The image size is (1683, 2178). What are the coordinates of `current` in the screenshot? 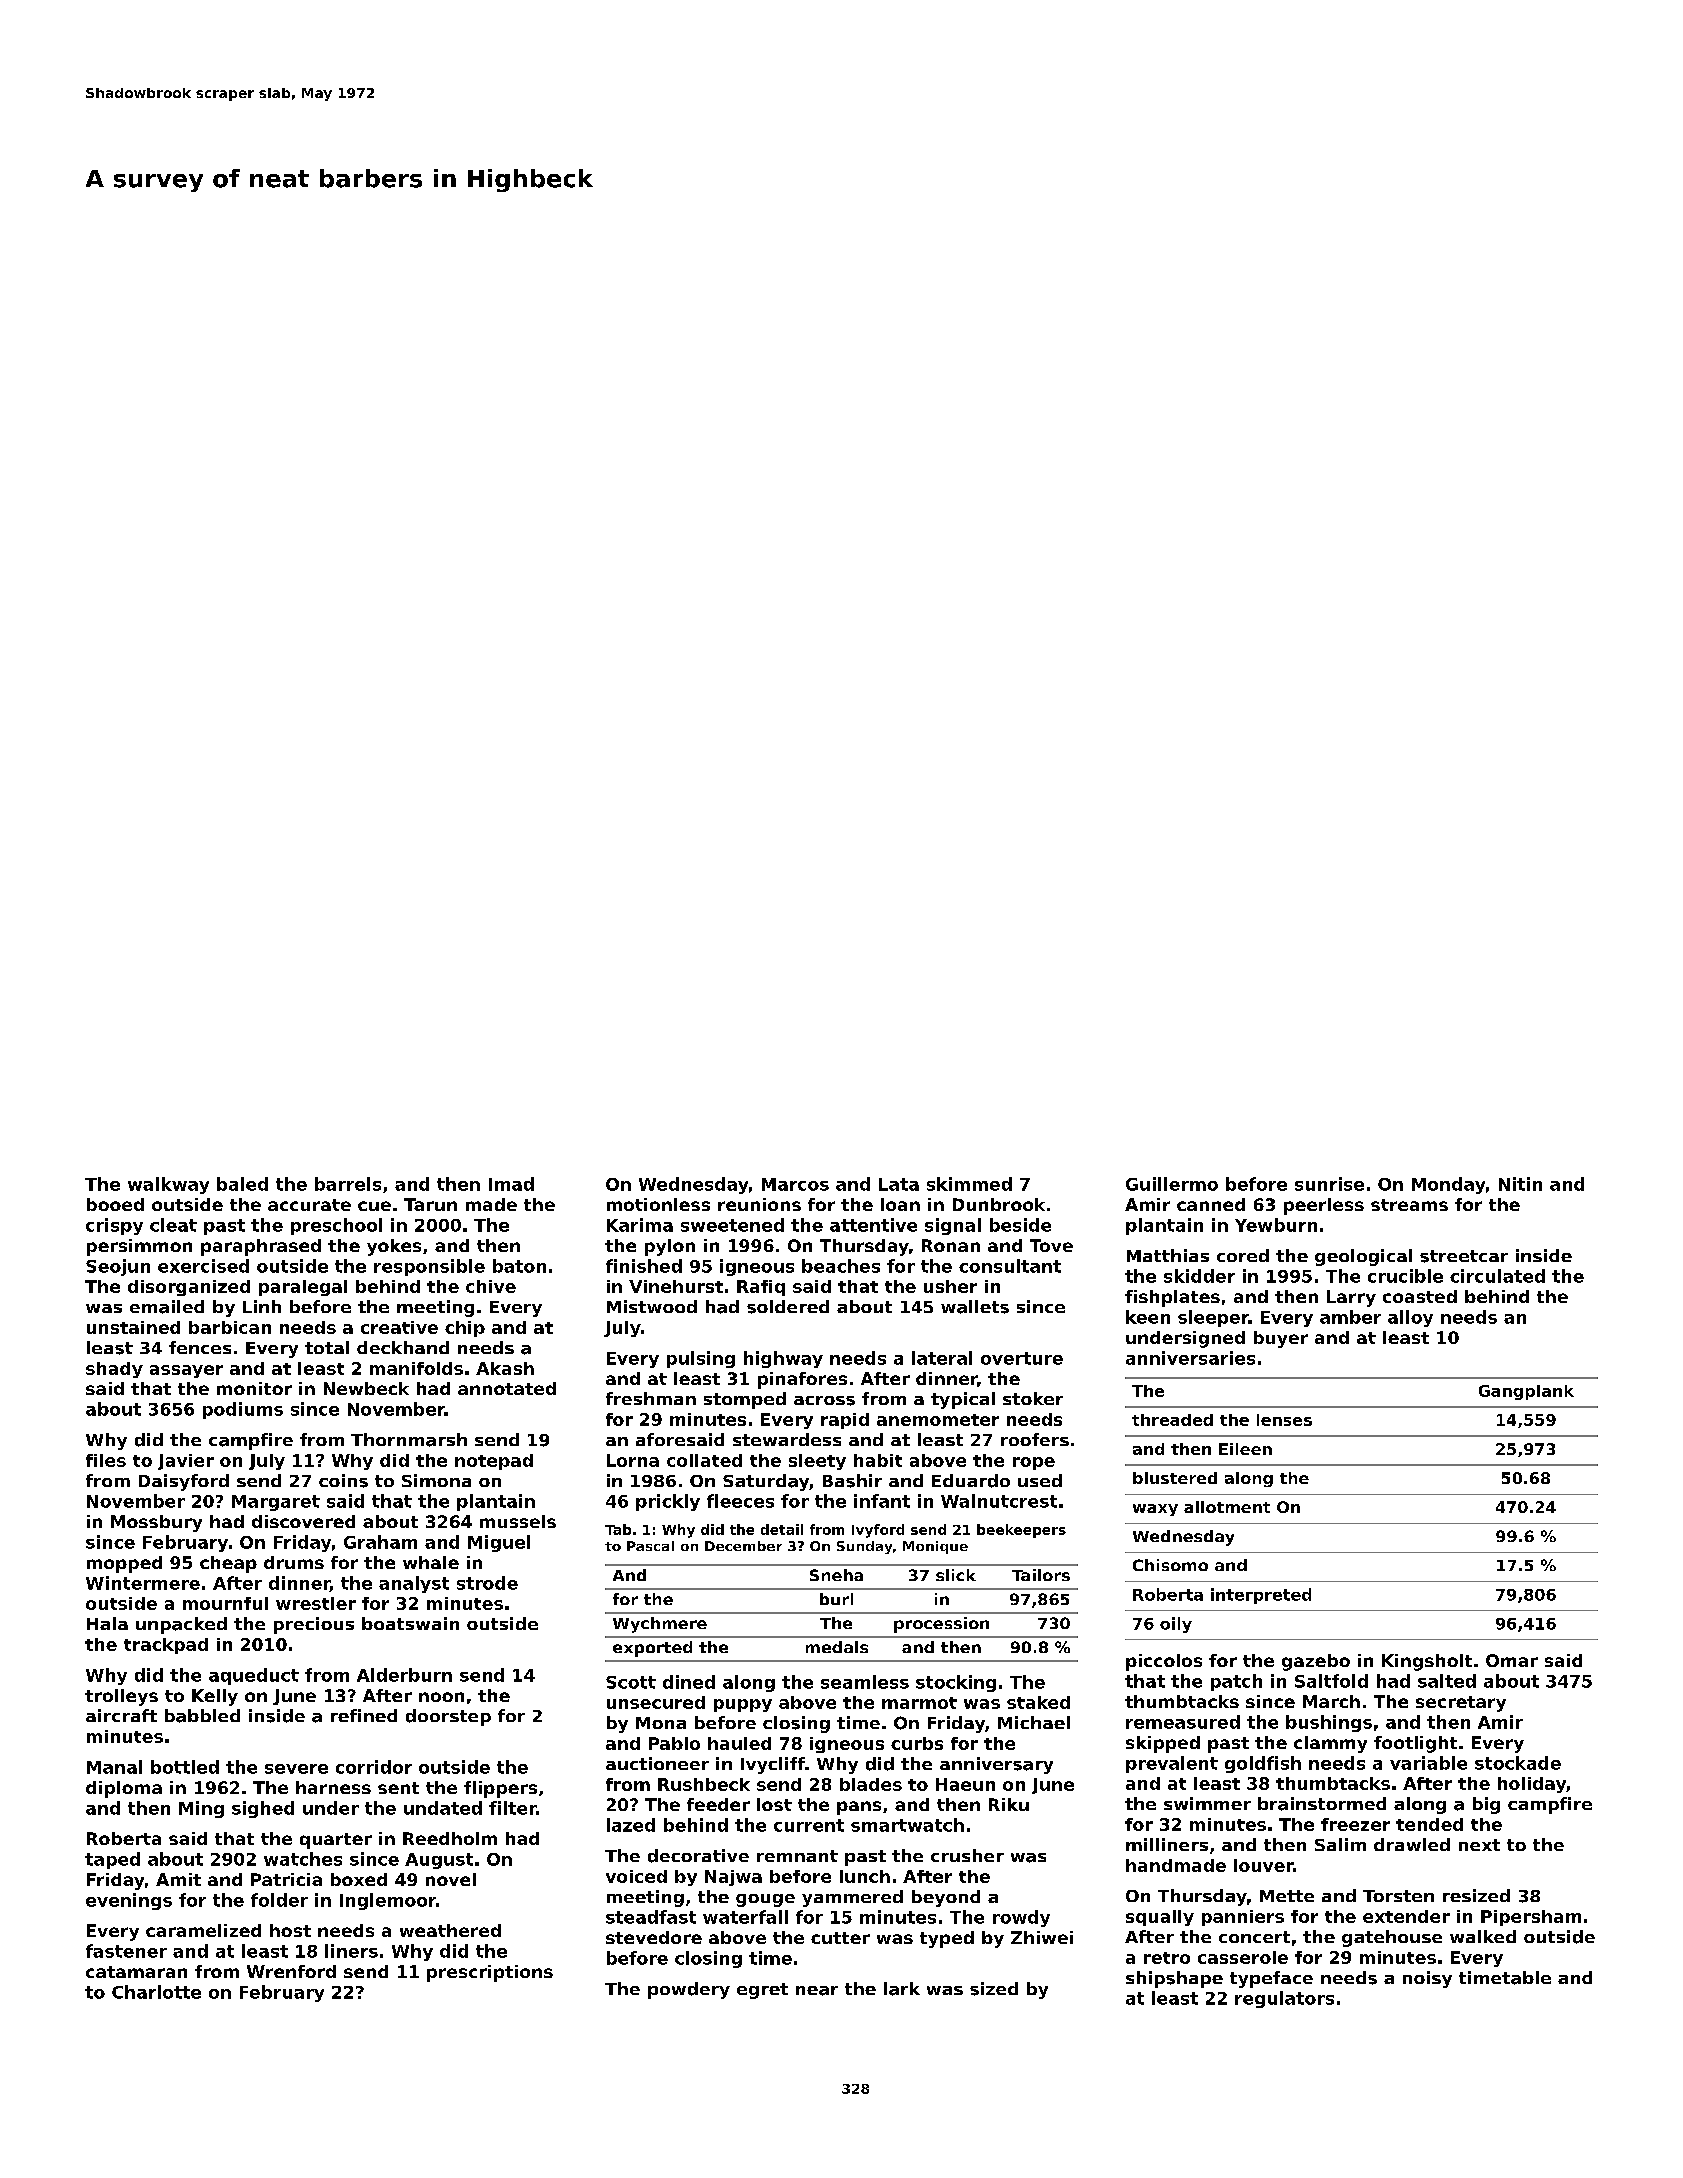 It's located at (809, 1825).
